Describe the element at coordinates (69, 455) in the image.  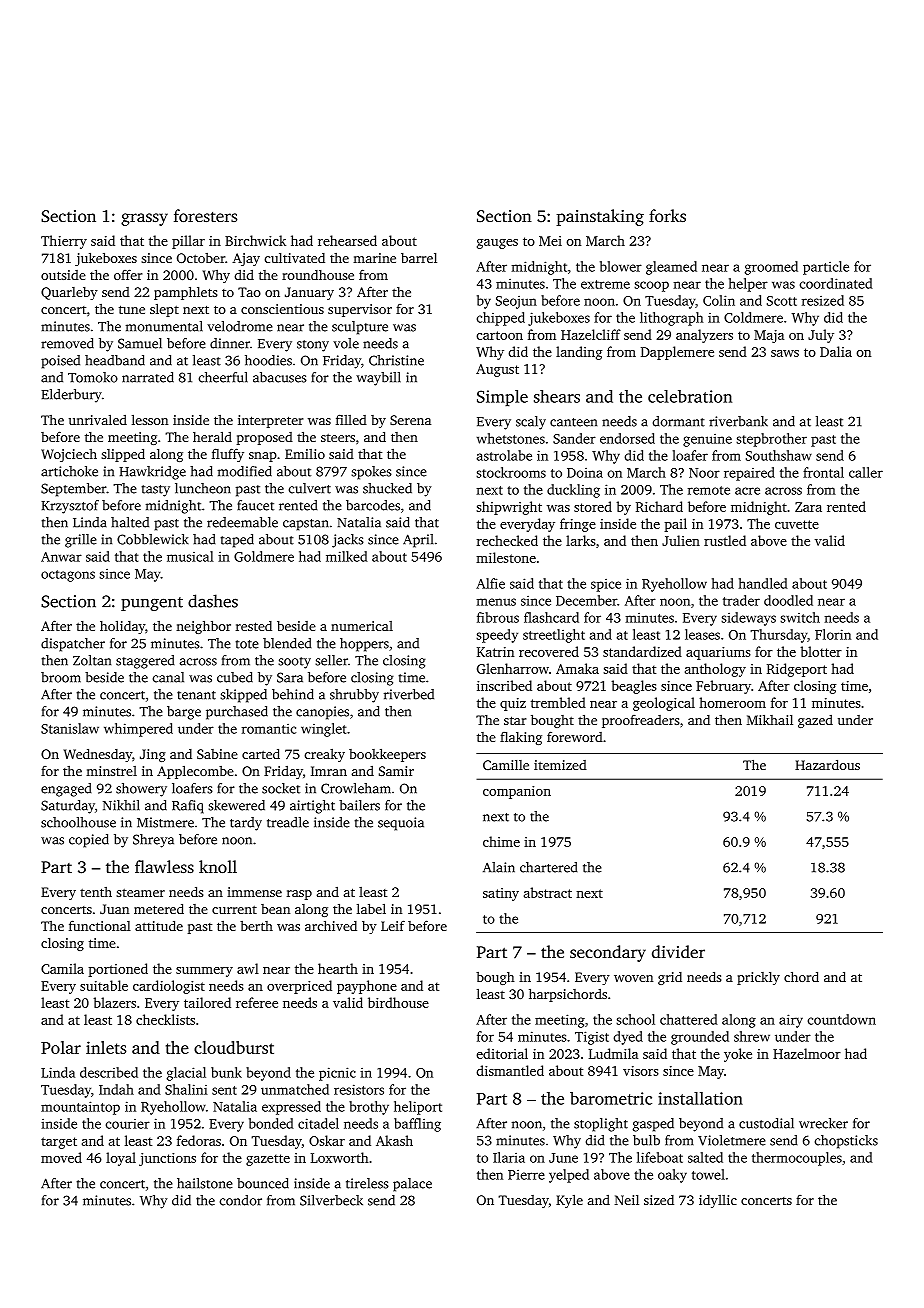
I see `Wojciech` at that location.
